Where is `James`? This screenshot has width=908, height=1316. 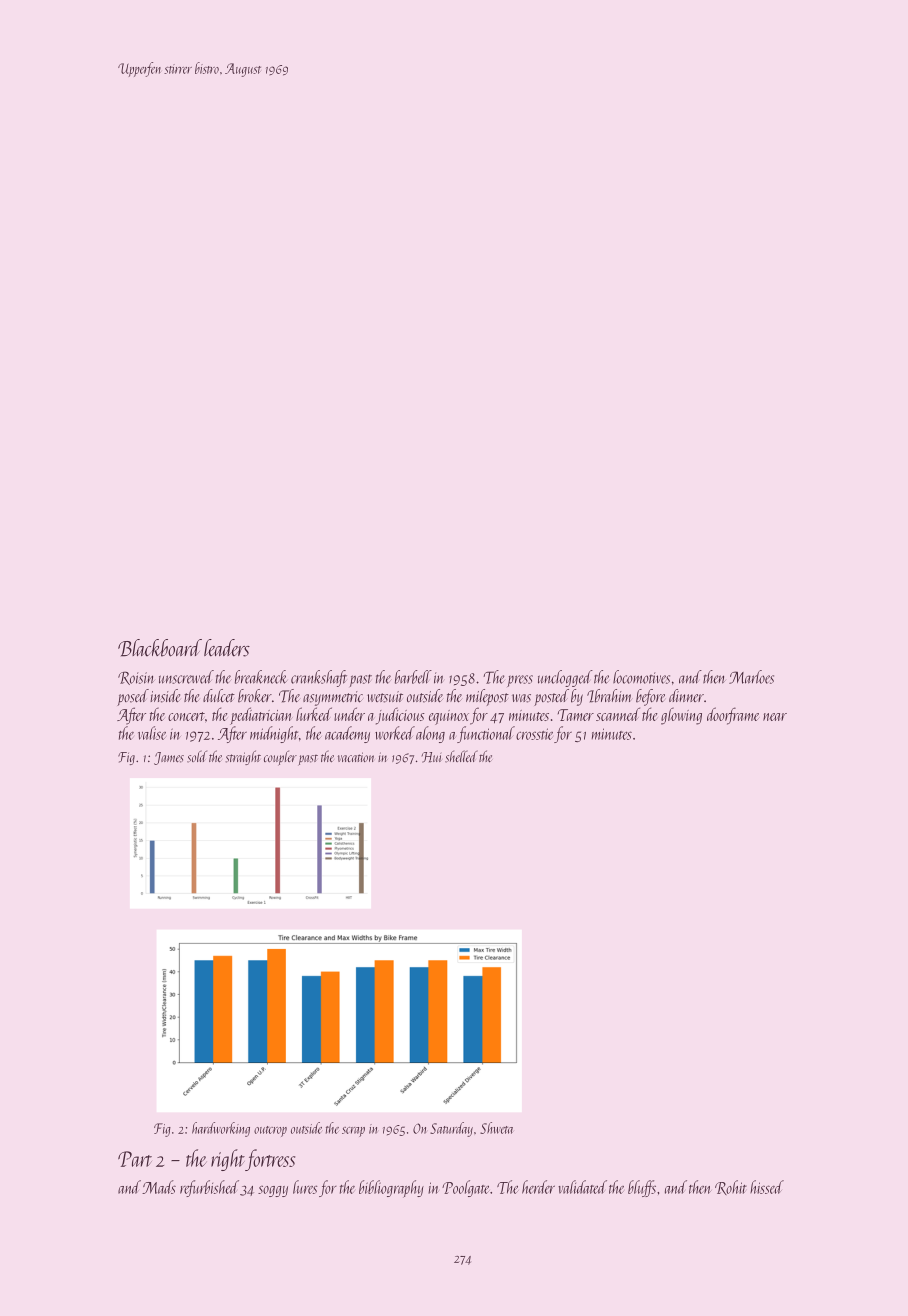
James is located at coordinates (169, 758).
